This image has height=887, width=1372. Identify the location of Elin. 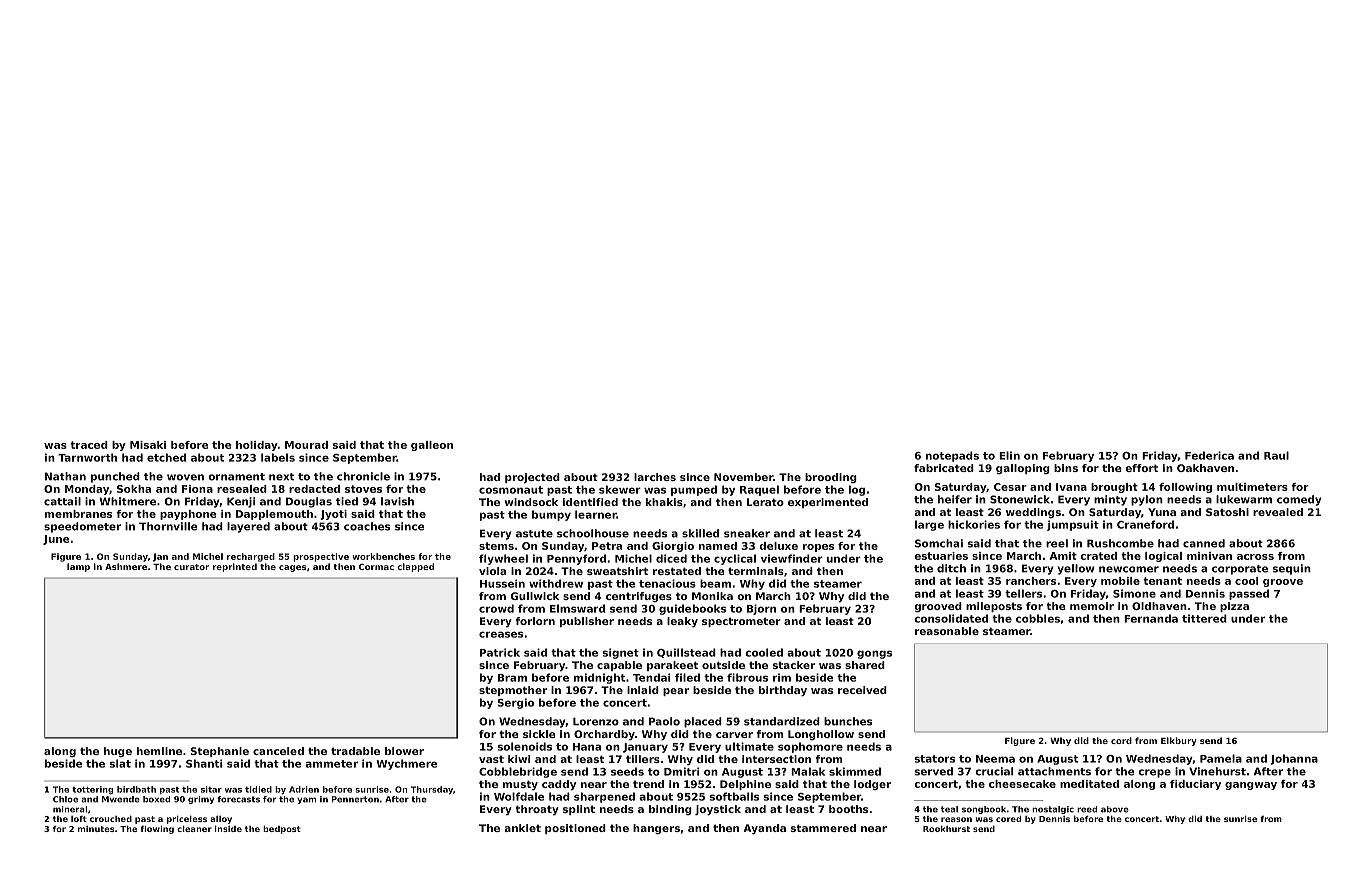
(1009, 455).
